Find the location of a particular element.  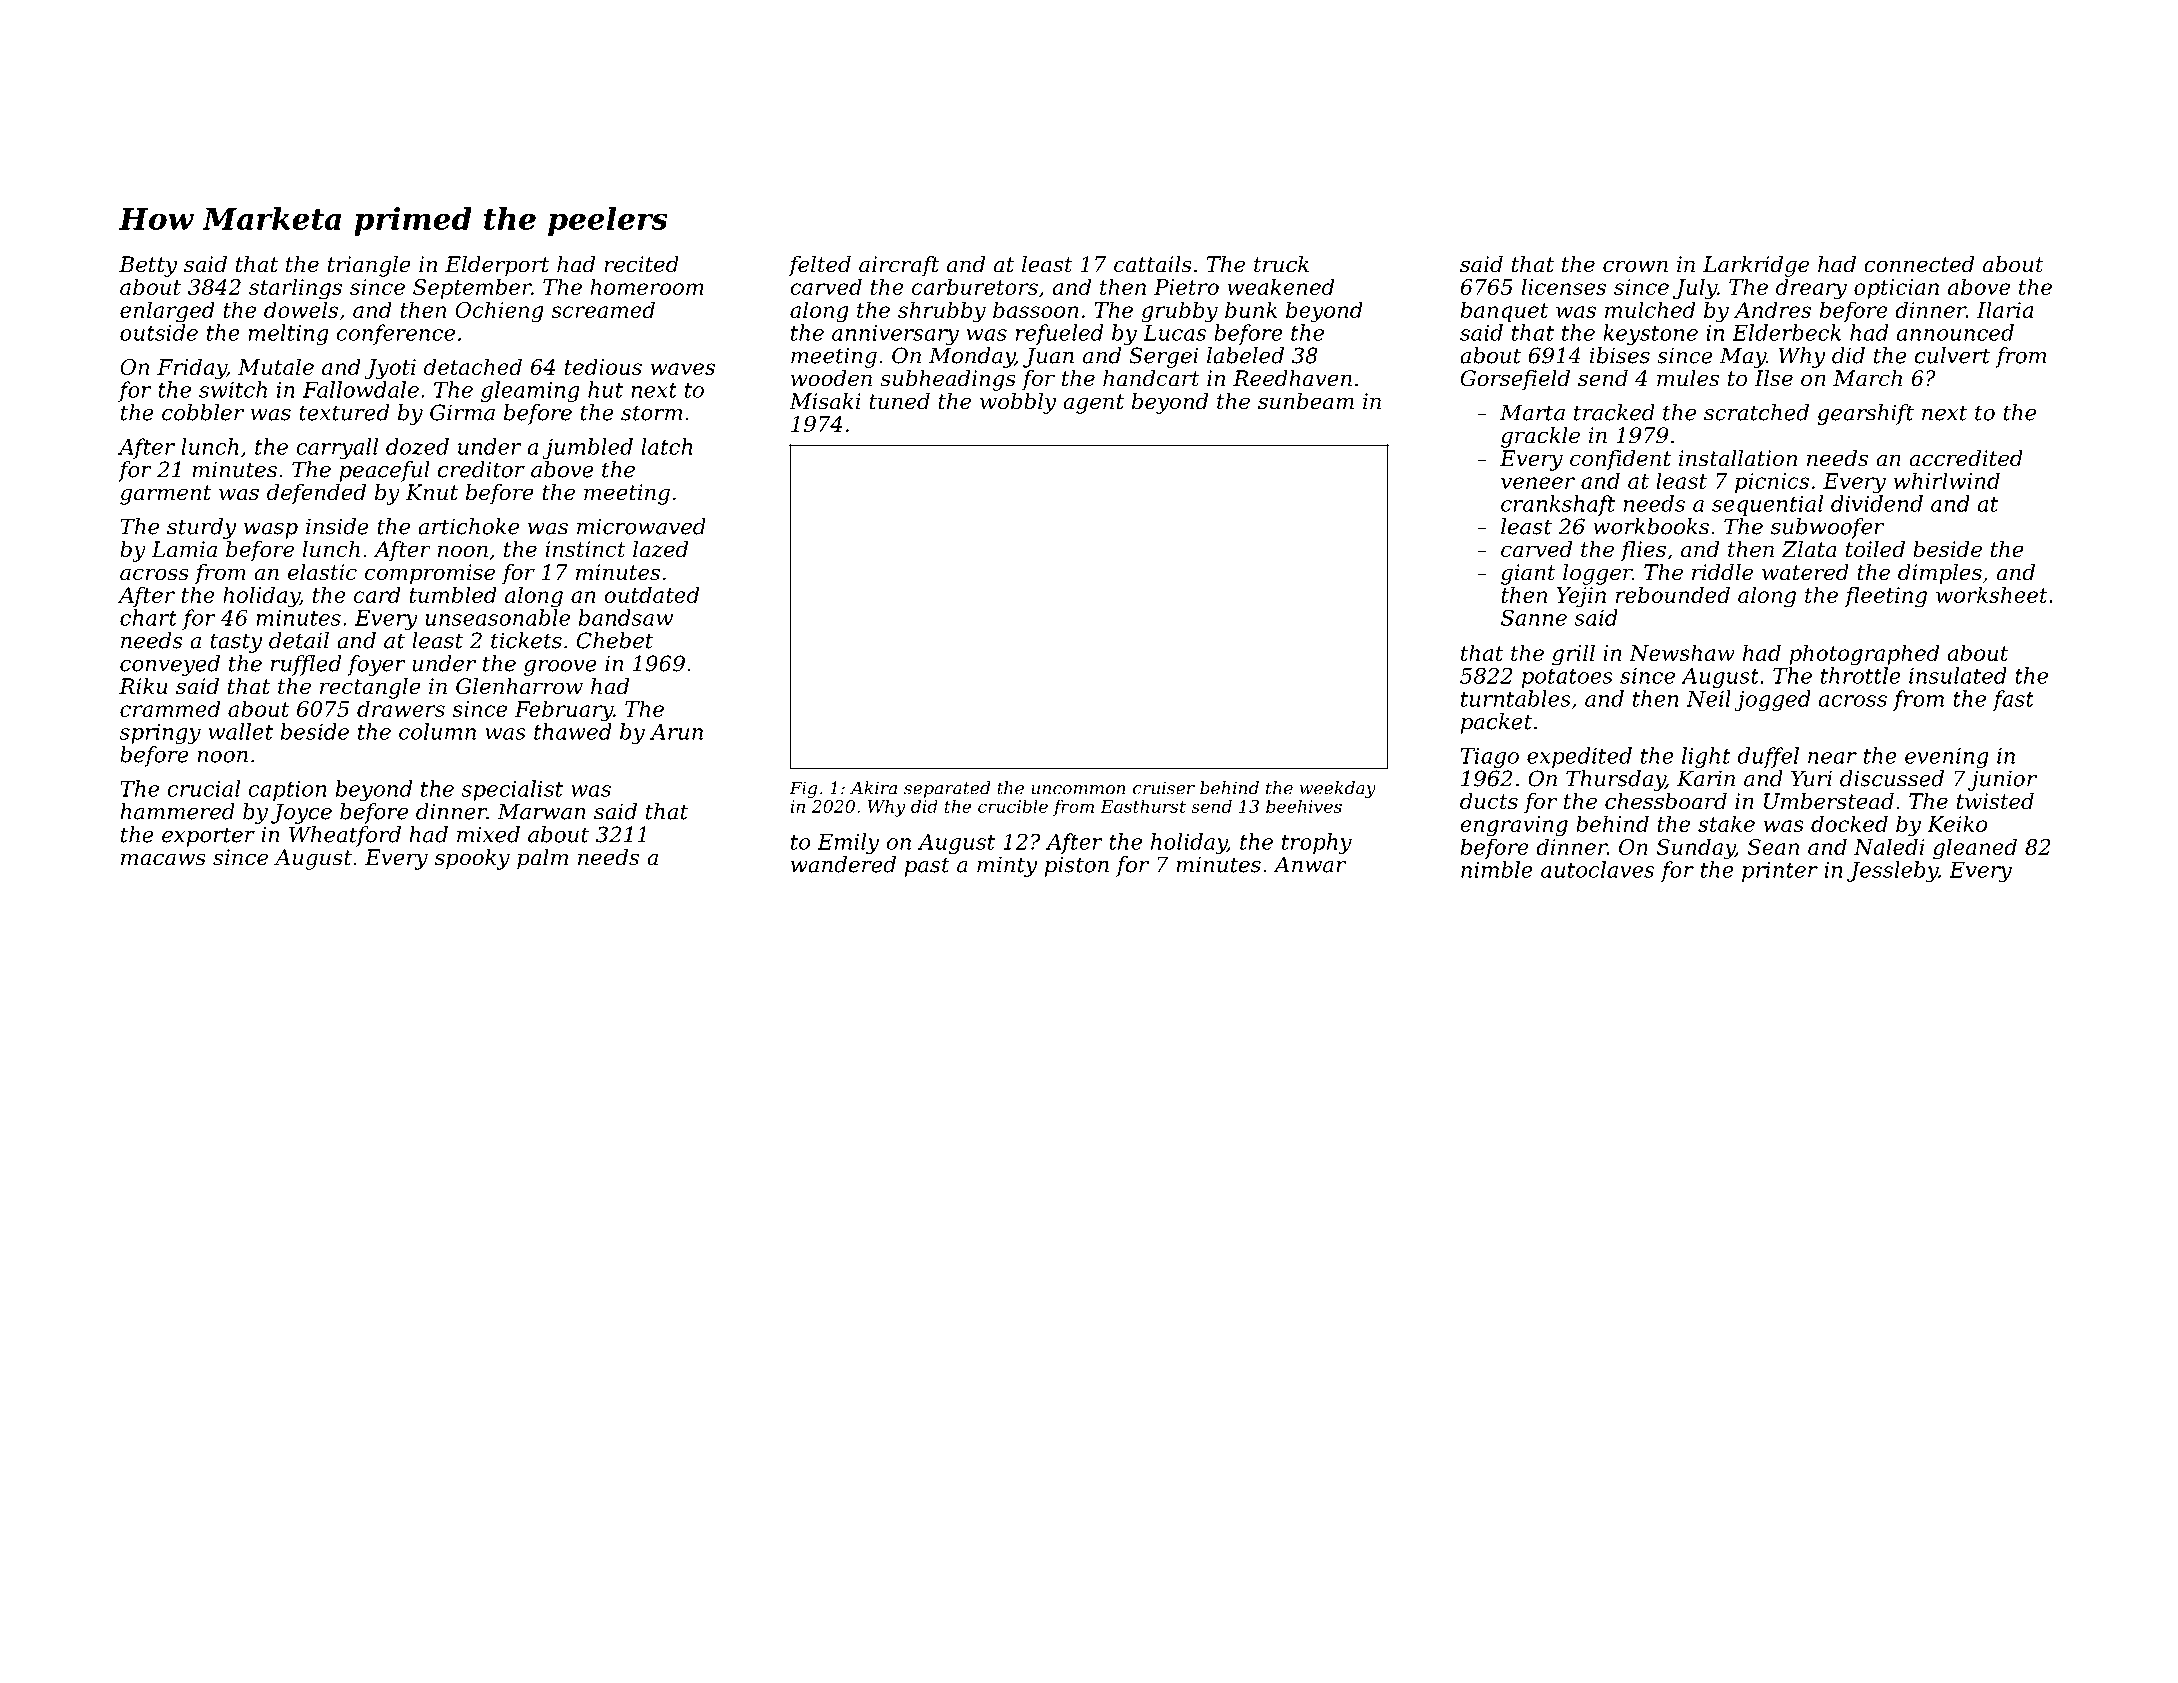

crucible is located at coordinates (1013, 806).
